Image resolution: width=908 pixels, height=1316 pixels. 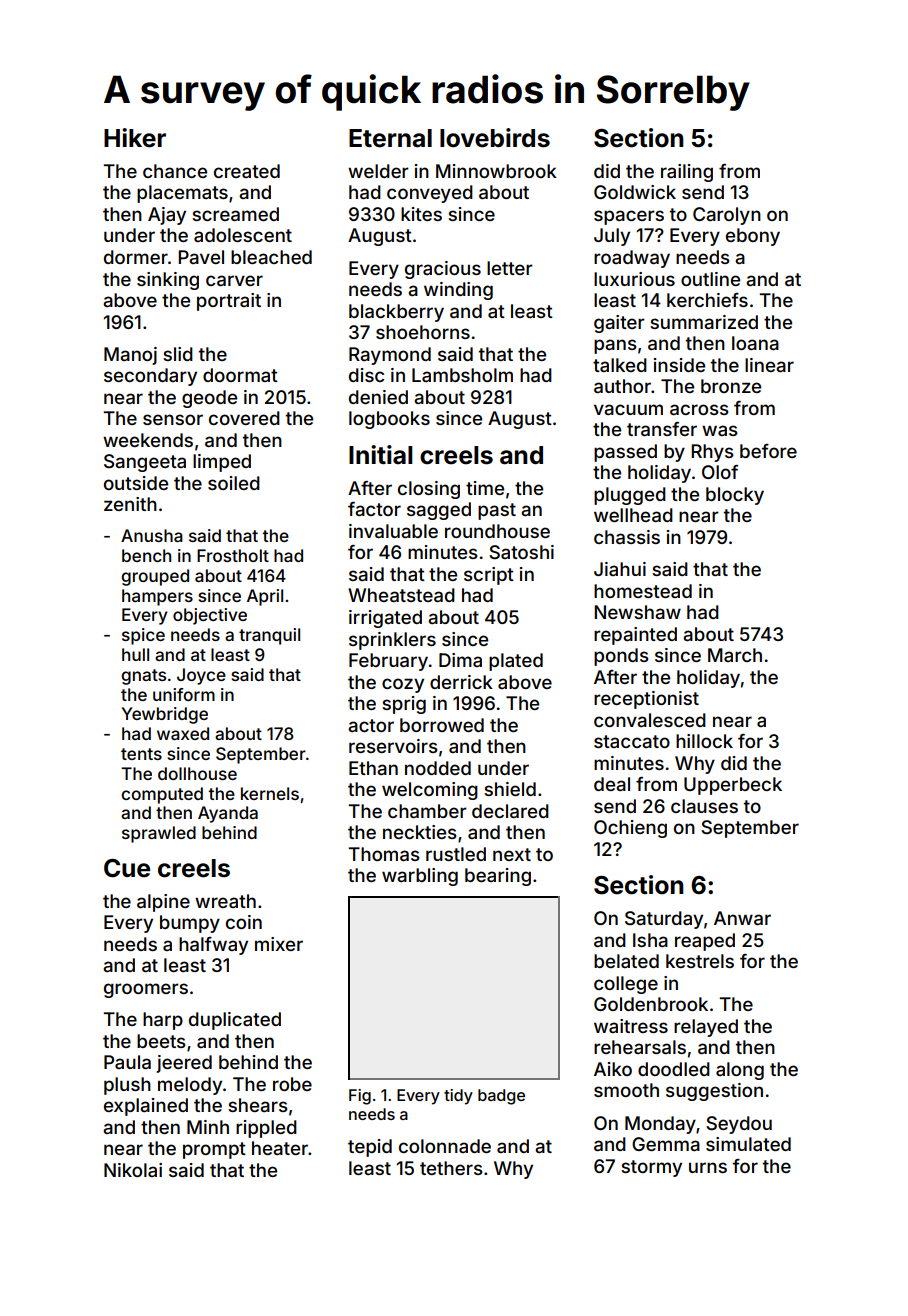 I want to click on Initial, so click(x=380, y=454).
